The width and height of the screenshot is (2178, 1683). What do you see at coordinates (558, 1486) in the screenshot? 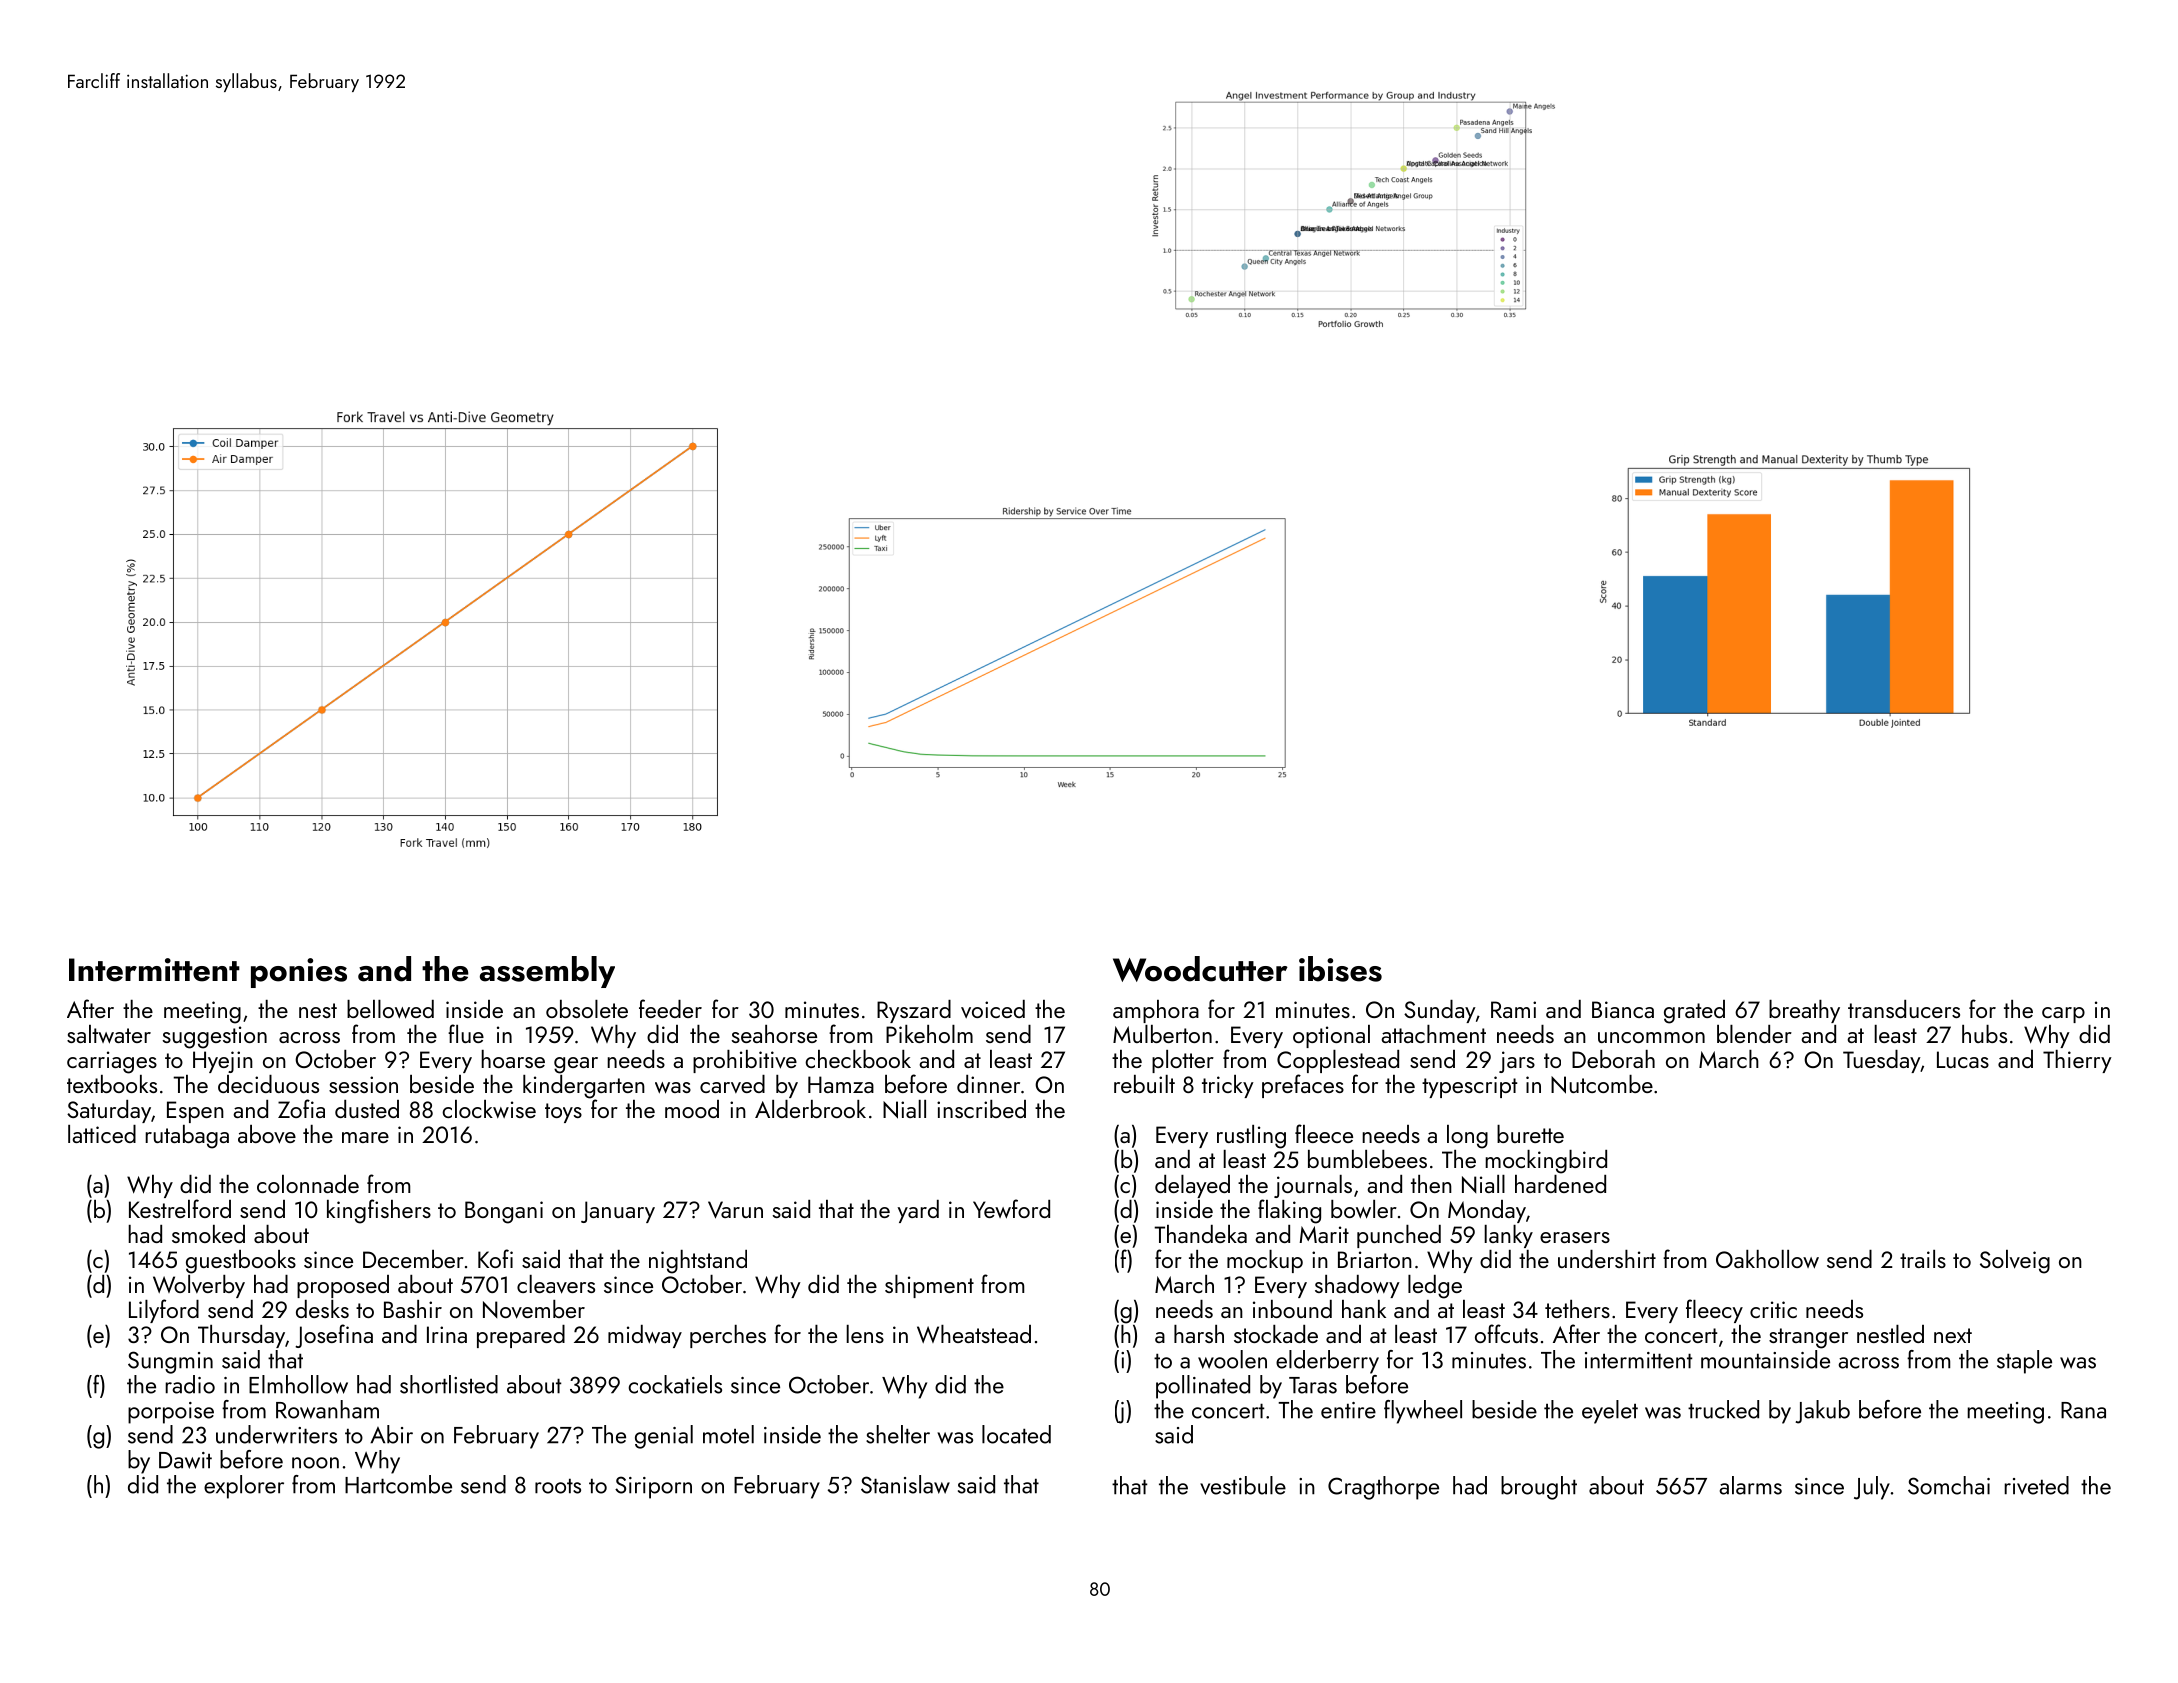
I see `roots` at bounding box center [558, 1486].
